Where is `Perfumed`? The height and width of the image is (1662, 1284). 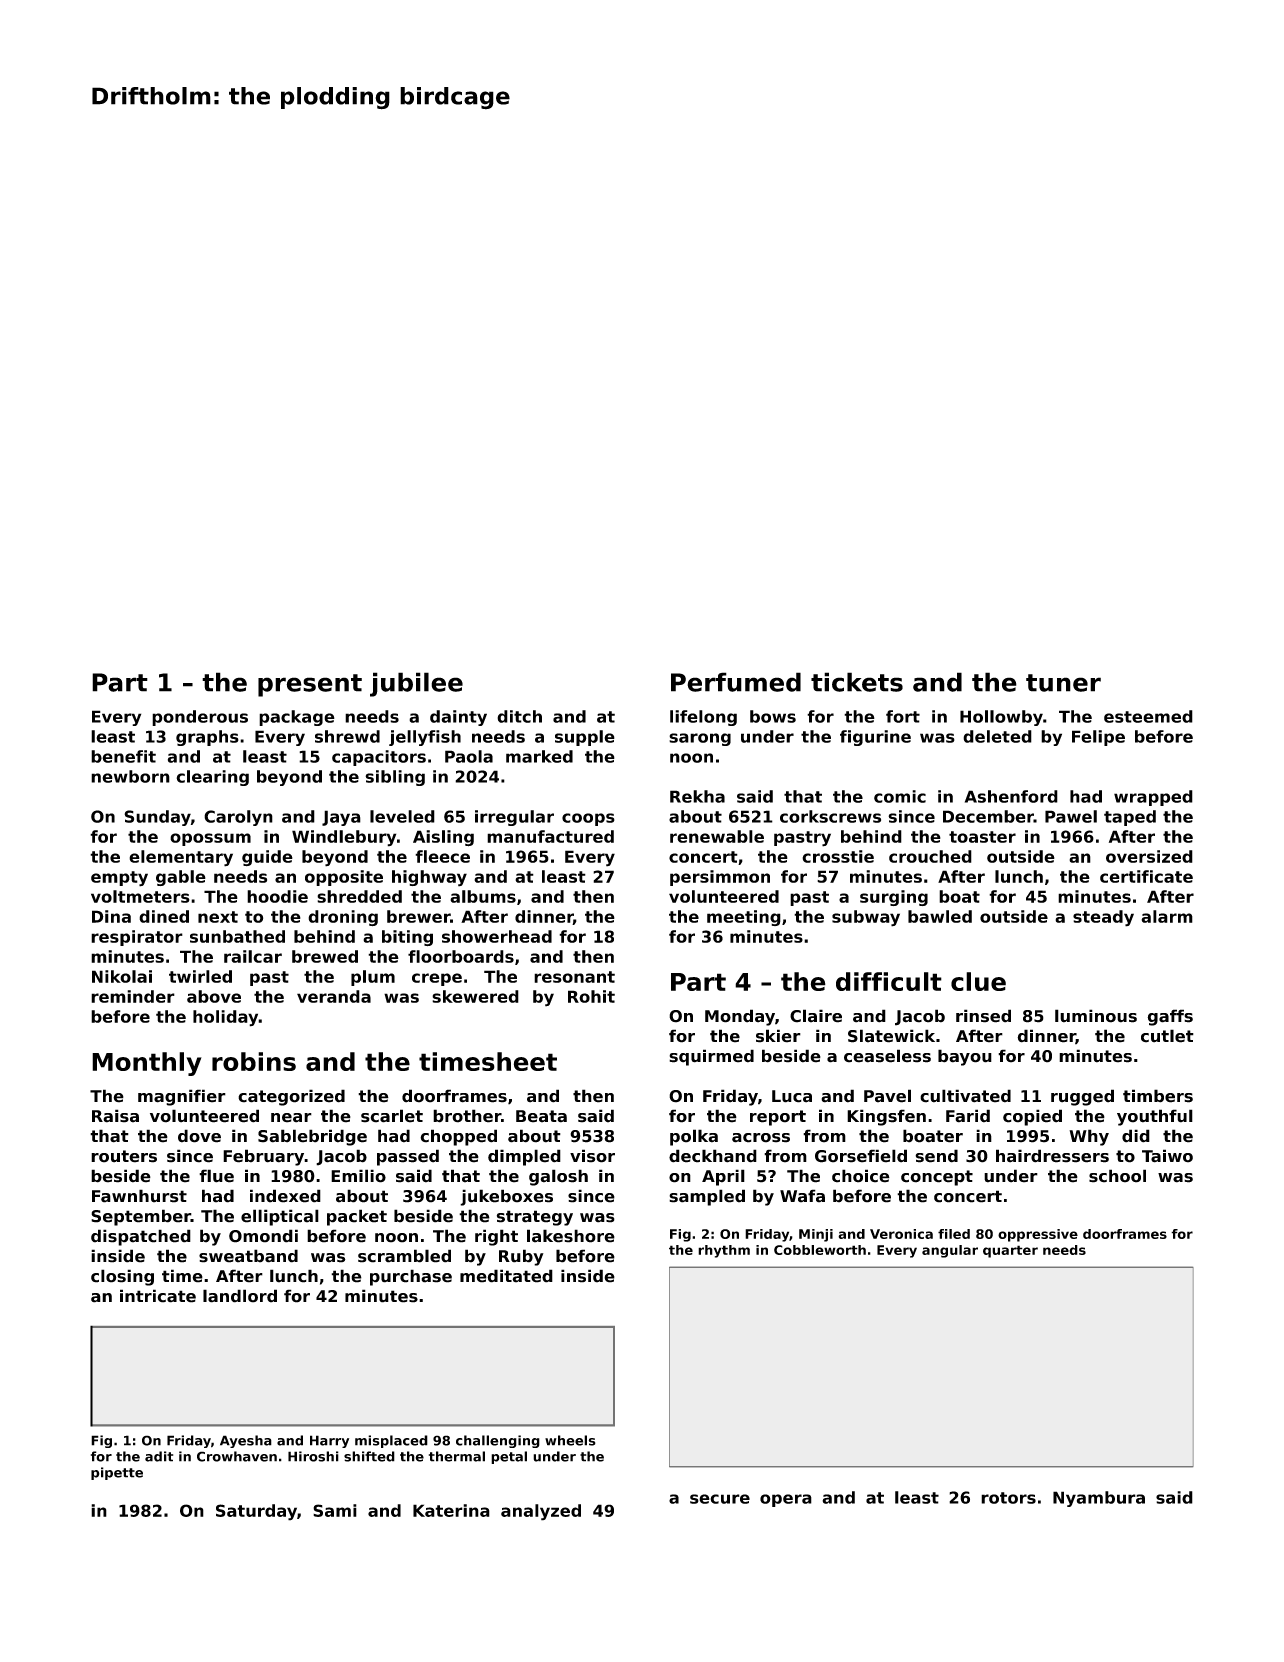
Perfumed is located at coordinates (736, 682).
